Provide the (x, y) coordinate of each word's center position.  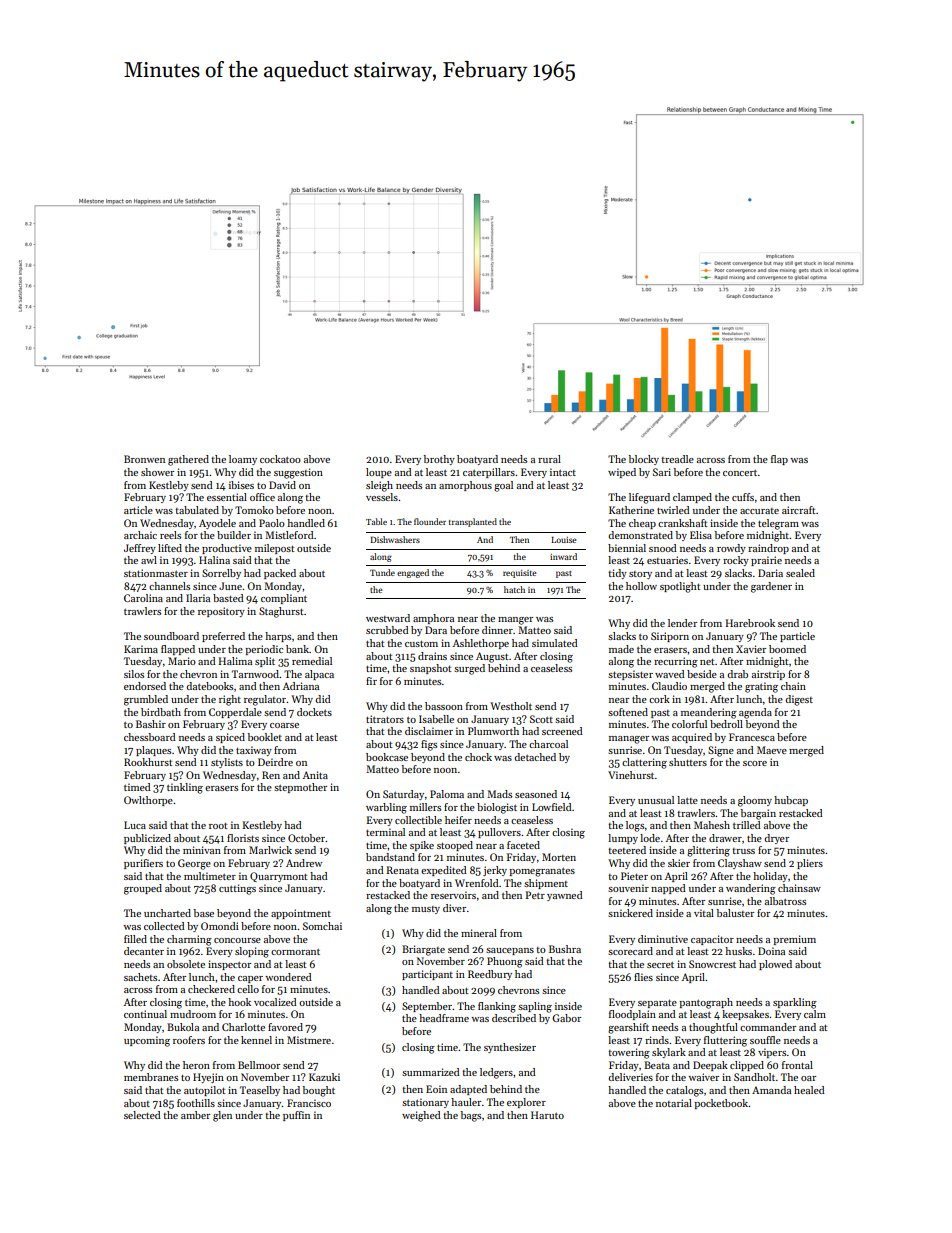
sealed (800, 573)
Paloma (447, 794)
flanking (497, 1007)
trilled (747, 825)
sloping (252, 952)
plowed (775, 965)
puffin (296, 1116)
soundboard (171, 636)
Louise (564, 540)
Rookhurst (148, 762)
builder (234, 535)
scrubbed (387, 630)
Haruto (547, 1115)
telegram (778, 524)
